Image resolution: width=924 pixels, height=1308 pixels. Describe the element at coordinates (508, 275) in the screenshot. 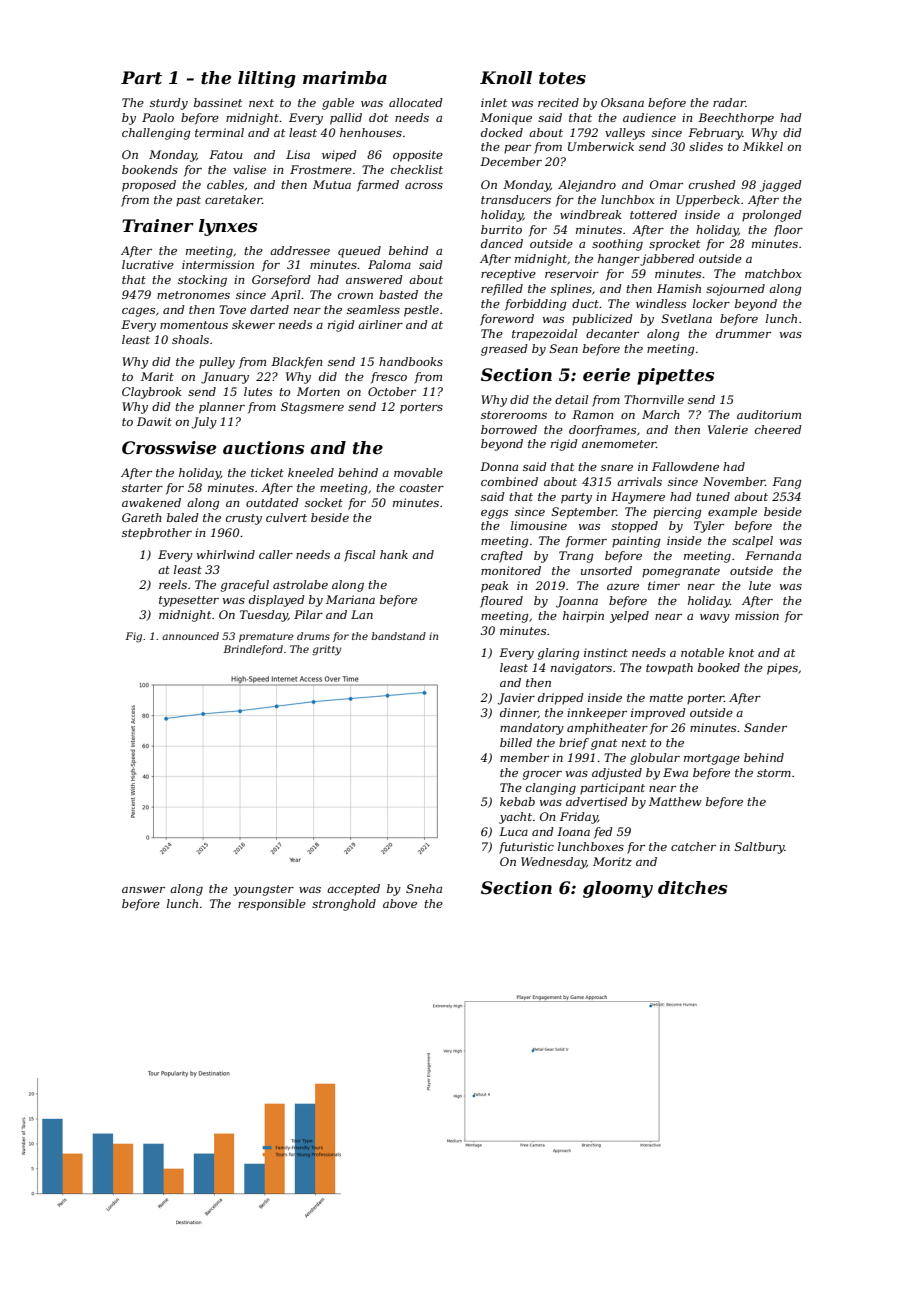

I see `receptive` at that location.
